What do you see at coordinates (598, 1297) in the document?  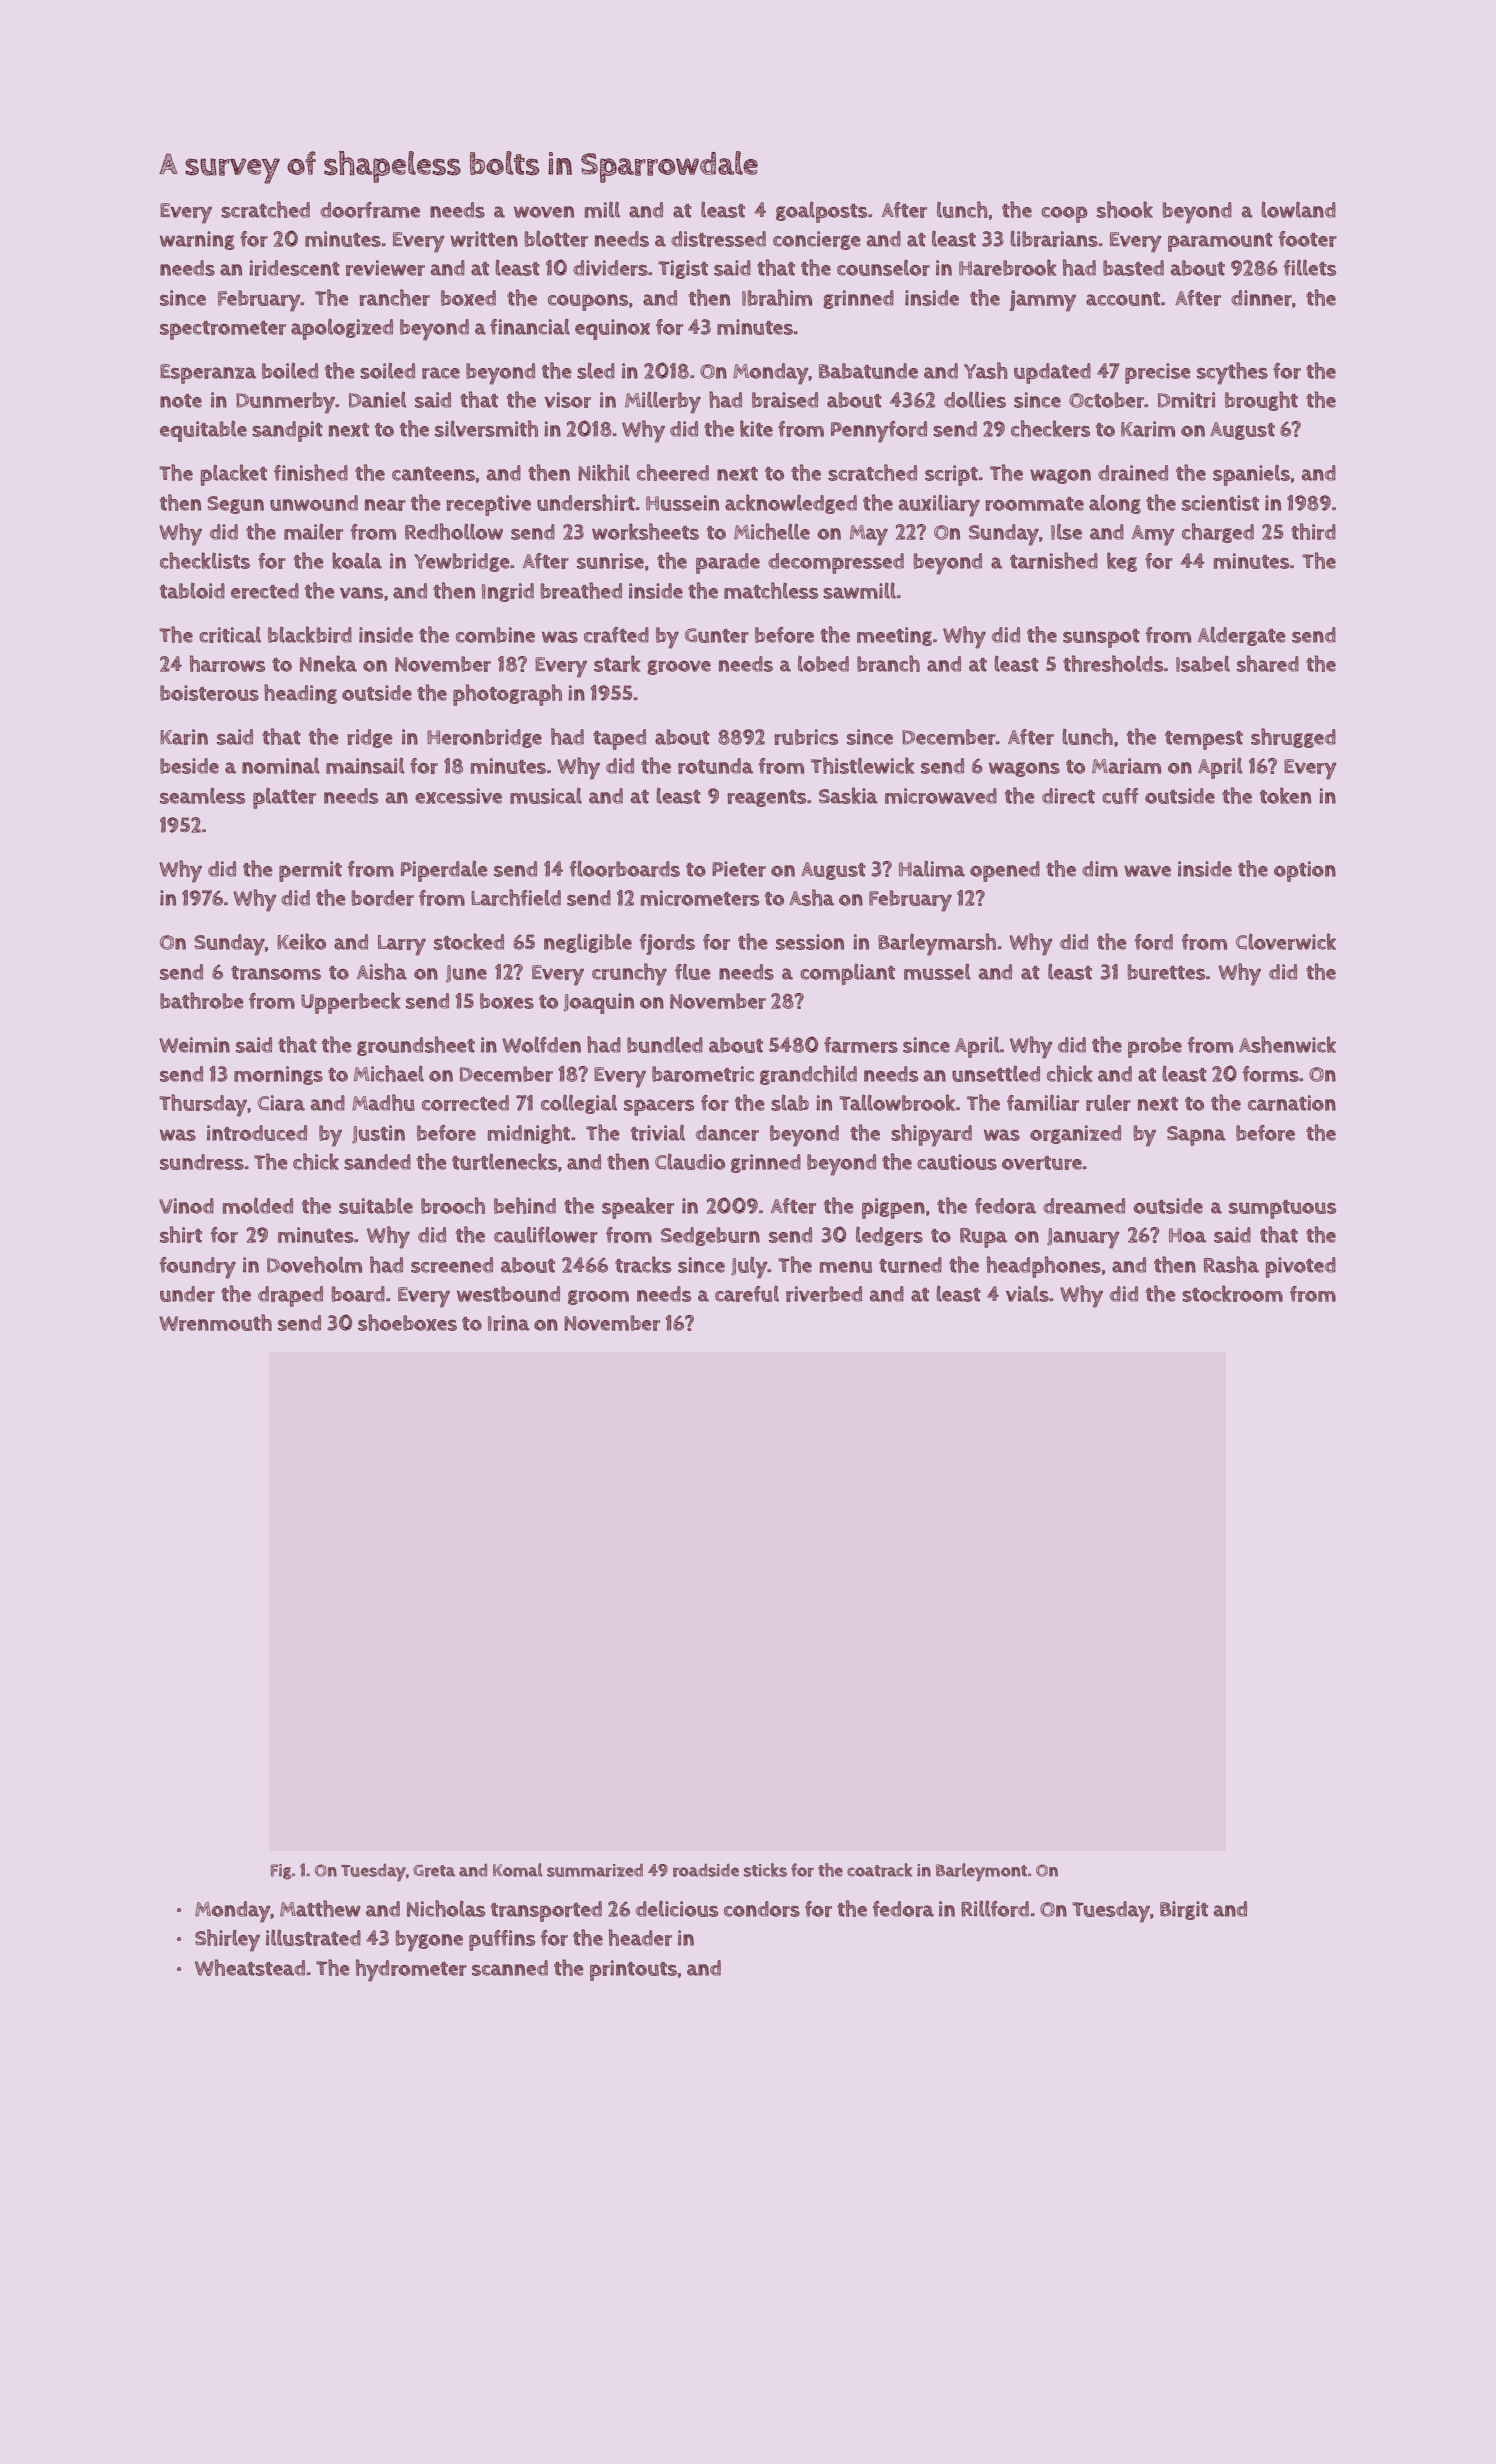 I see `groom` at bounding box center [598, 1297].
